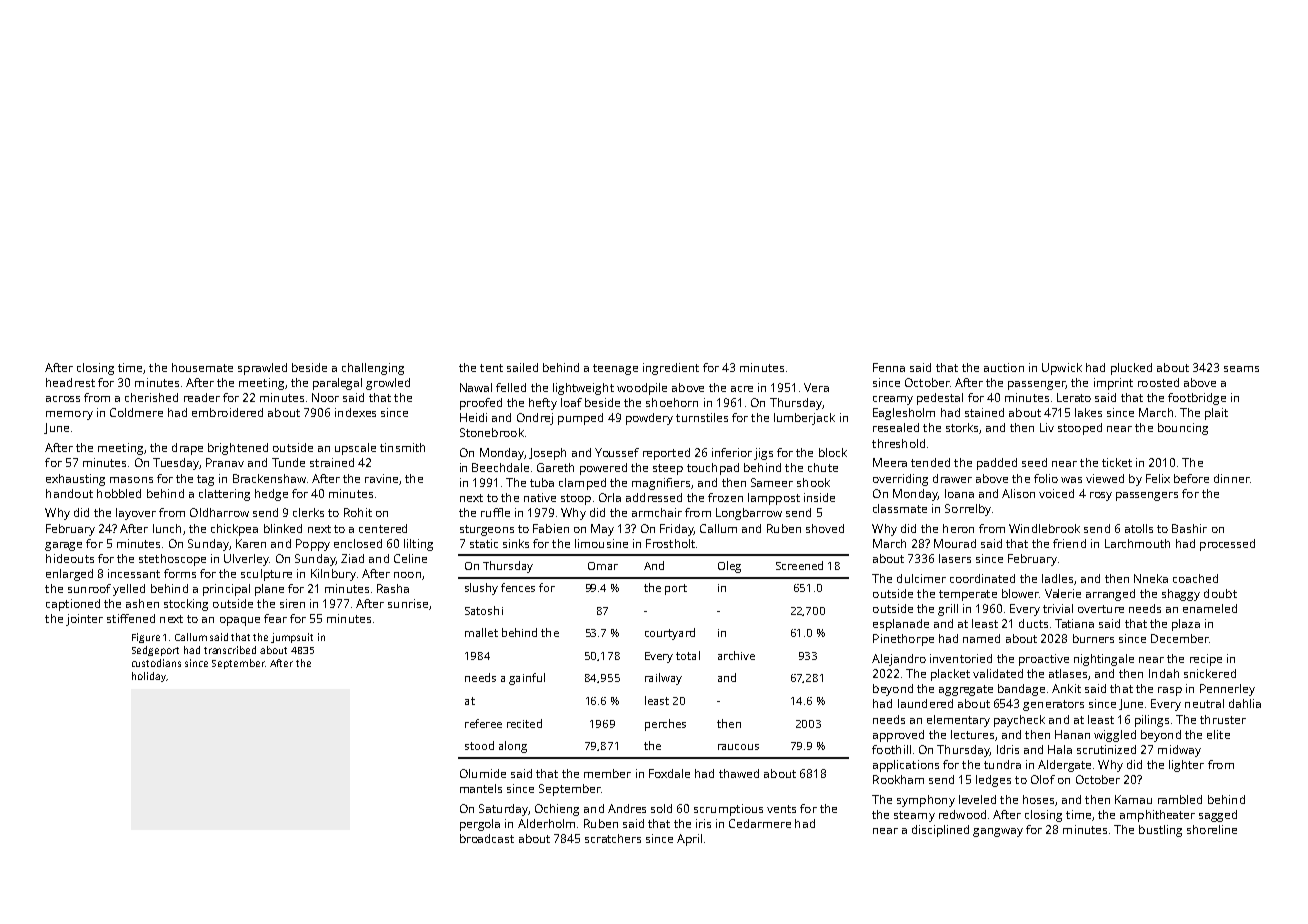  Describe the element at coordinates (889, 367) in the page. I see `Fenna` at that location.
